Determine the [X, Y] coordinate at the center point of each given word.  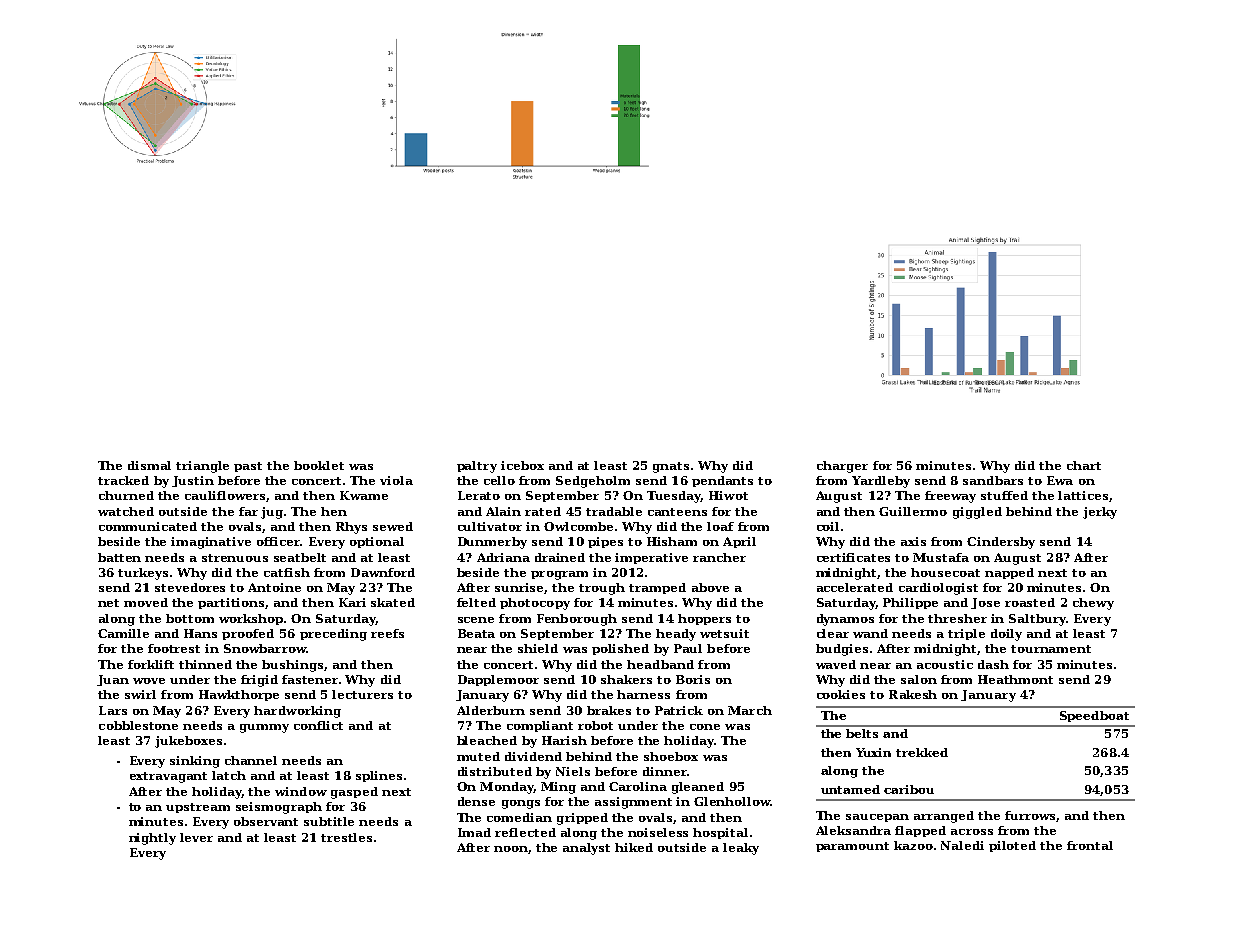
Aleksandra [853, 830]
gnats [671, 467]
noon [511, 850]
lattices [1083, 495]
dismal [149, 465]
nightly [152, 839]
